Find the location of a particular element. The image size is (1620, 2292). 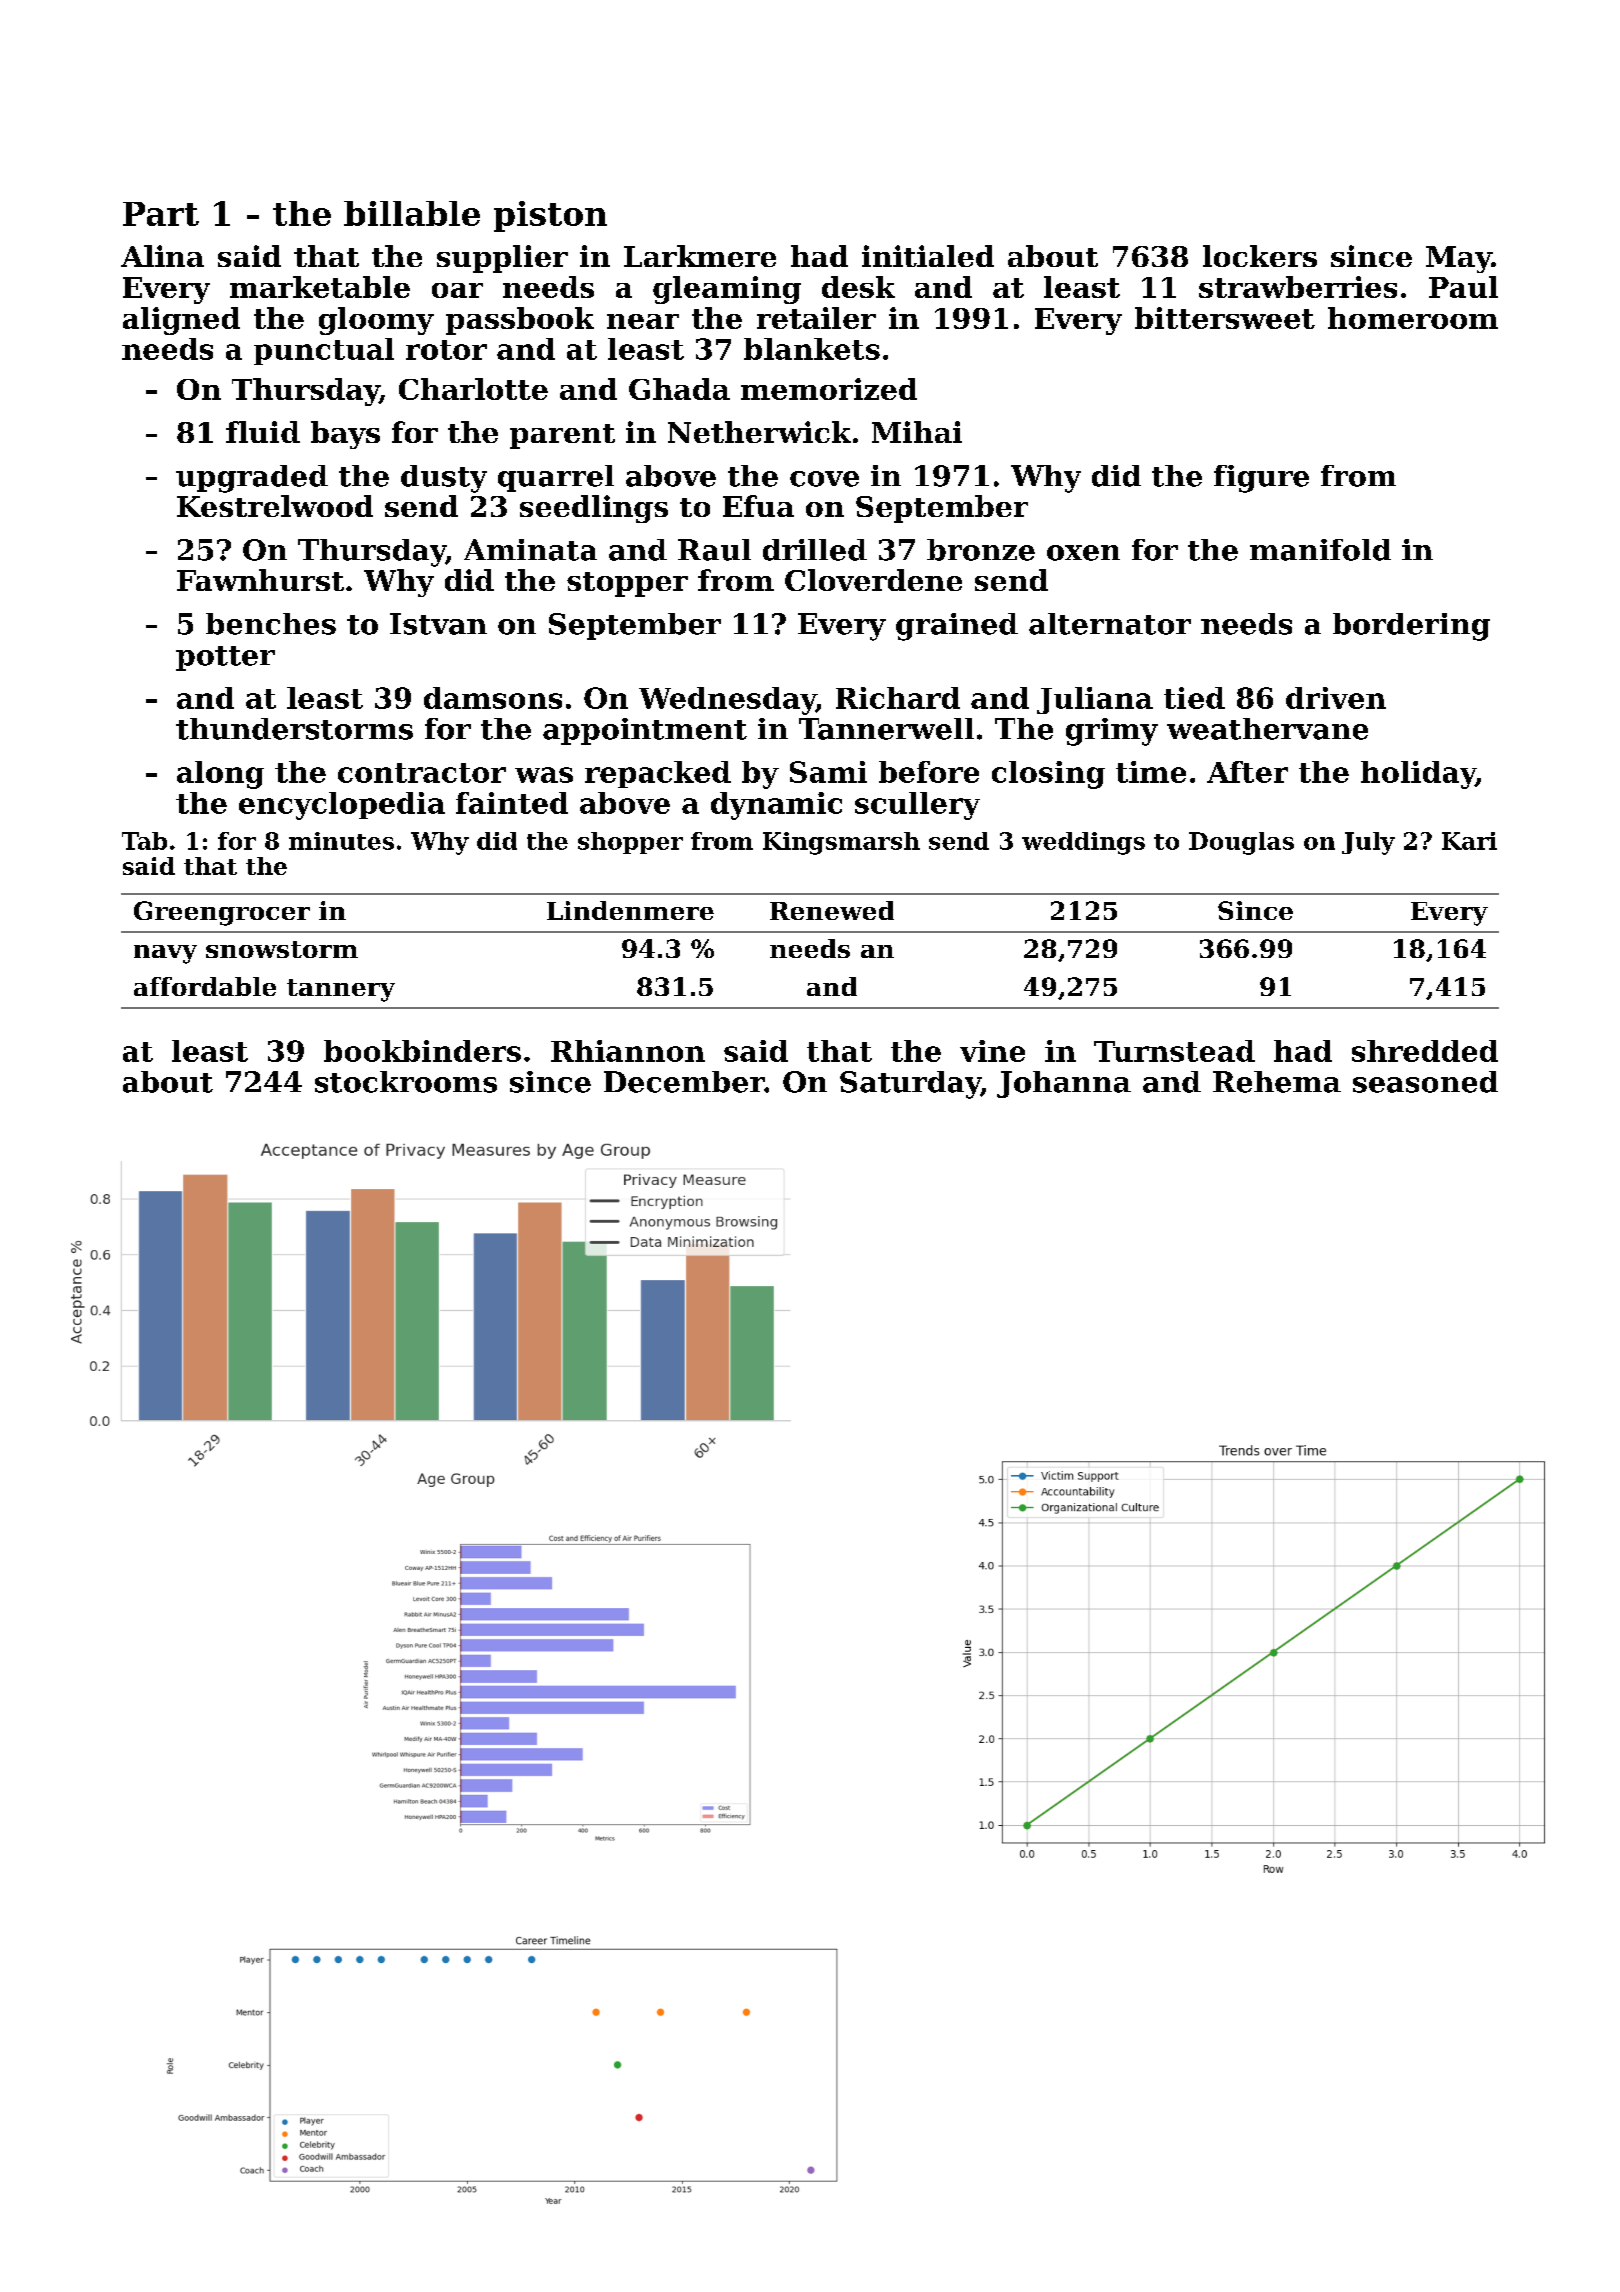

Rehema is located at coordinates (1277, 1082).
